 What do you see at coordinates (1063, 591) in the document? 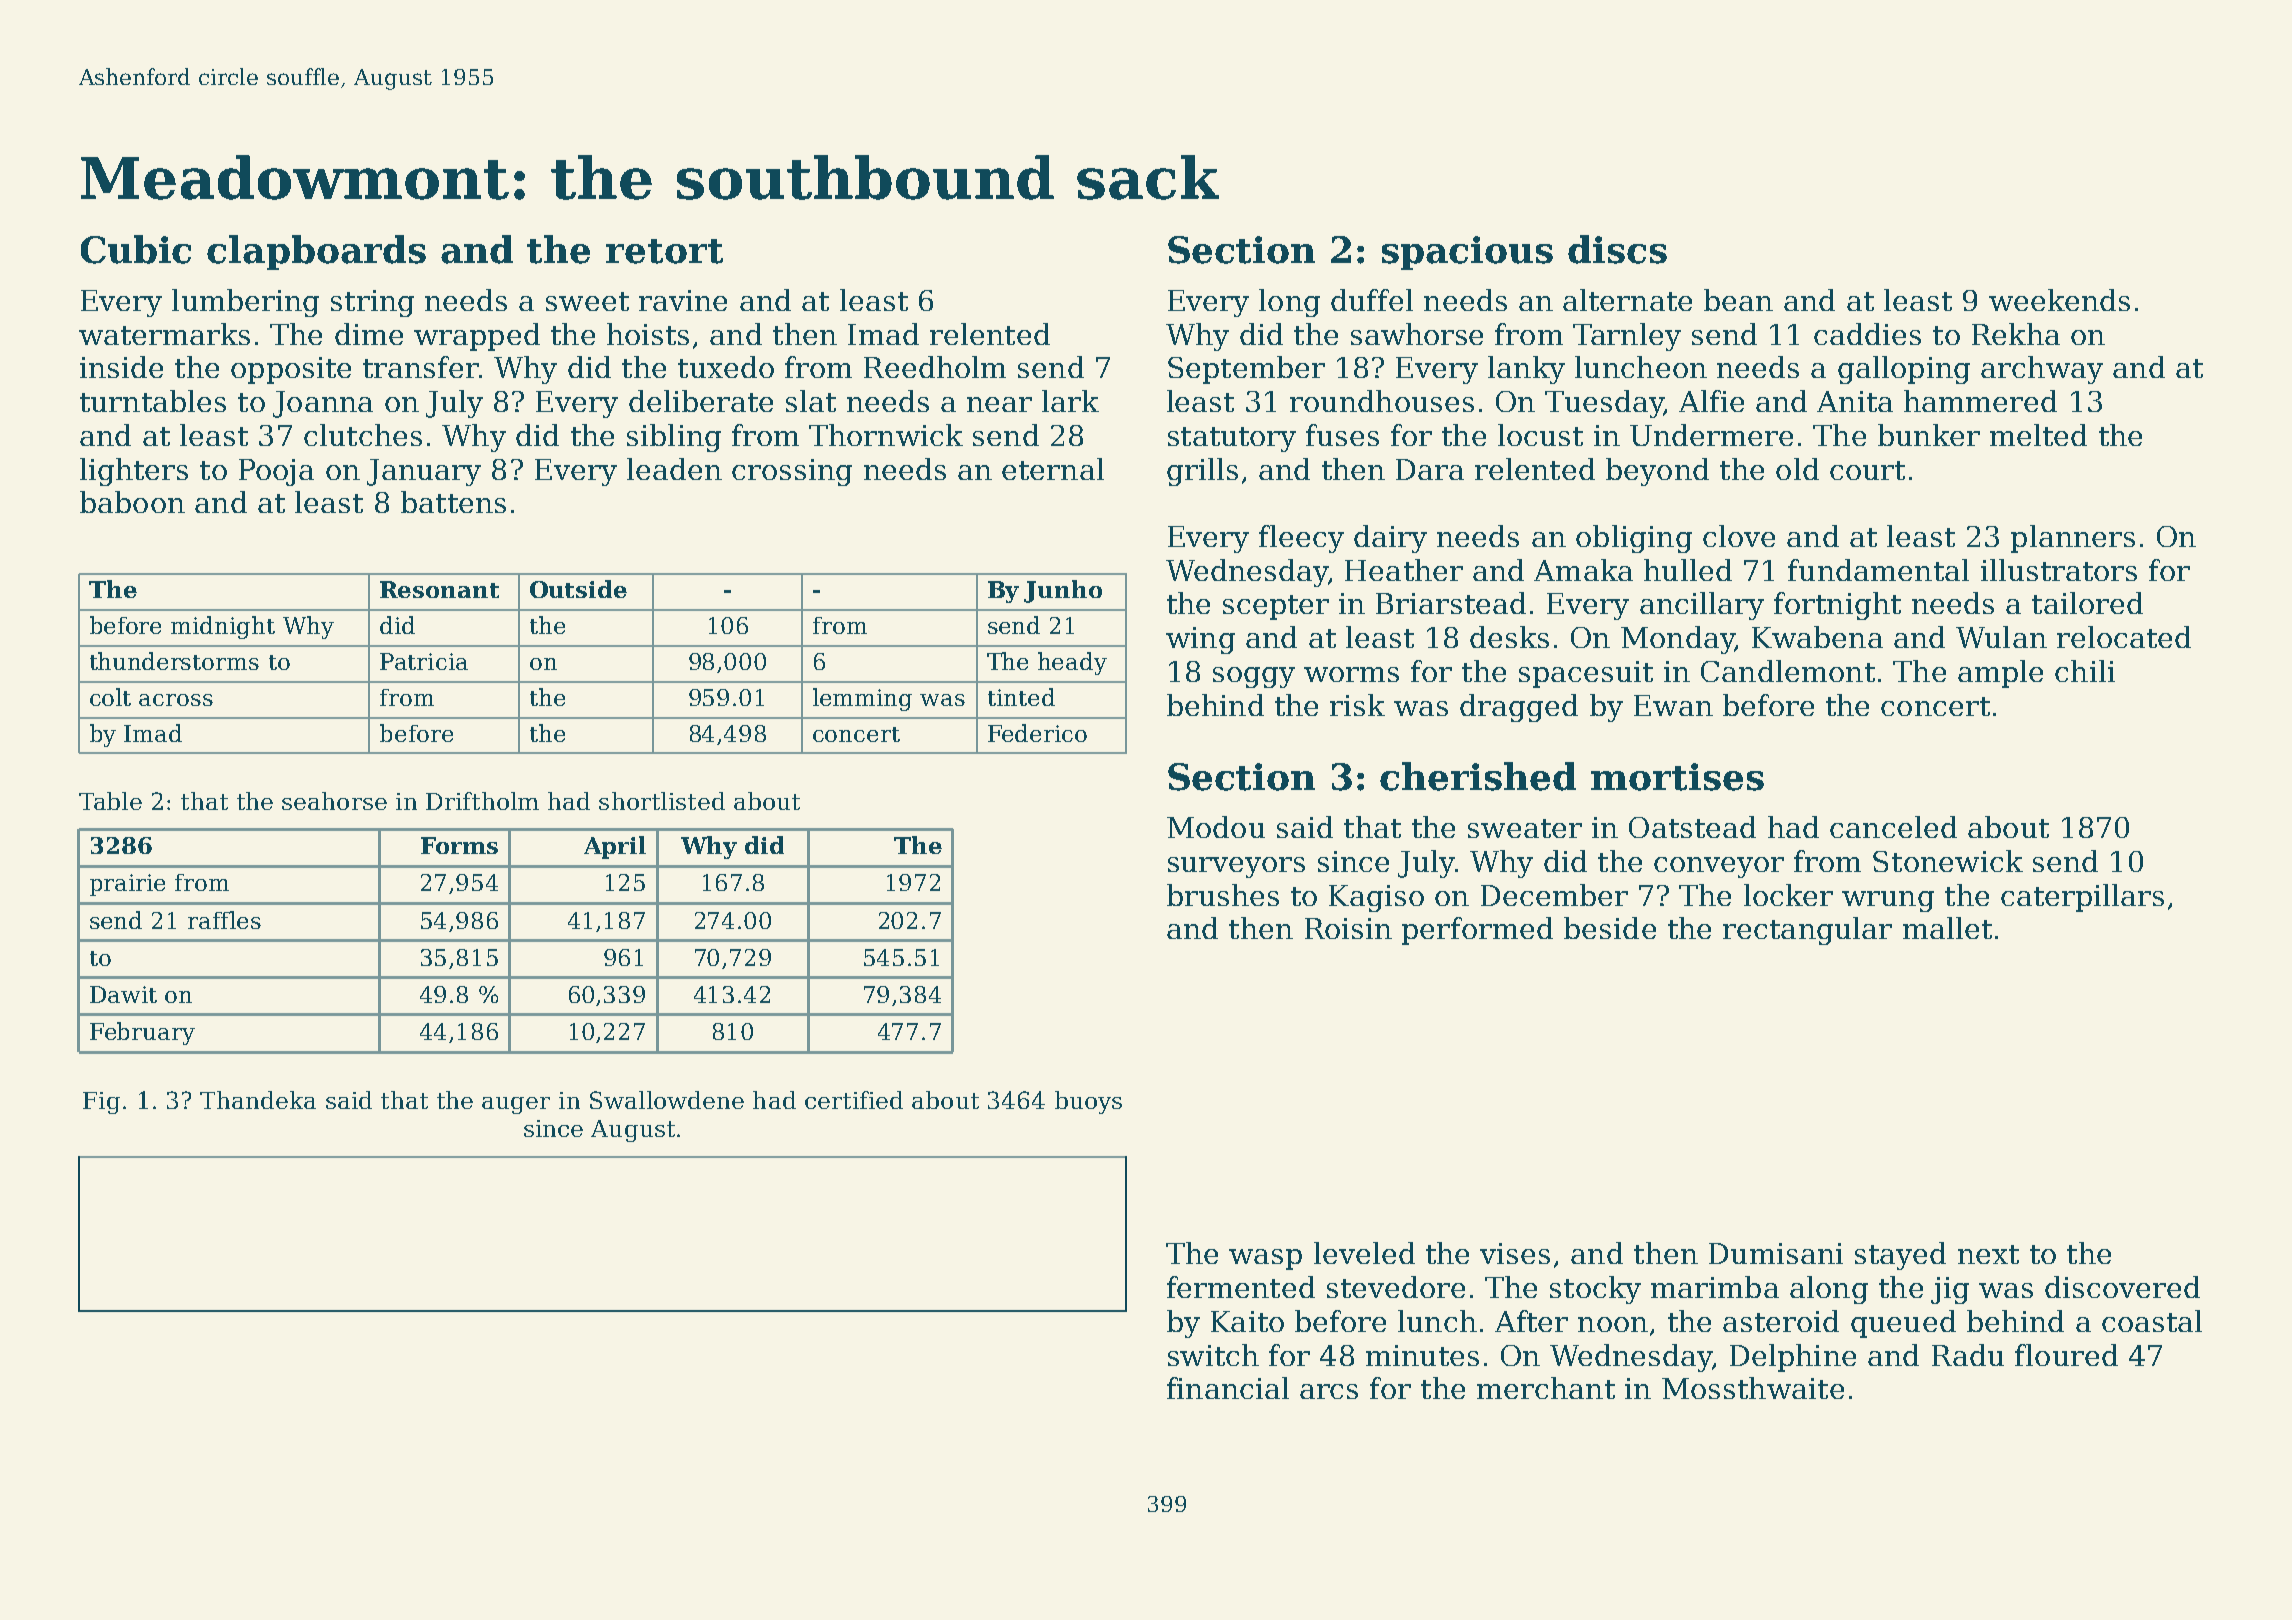
I see `Junho` at bounding box center [1063, 591].
